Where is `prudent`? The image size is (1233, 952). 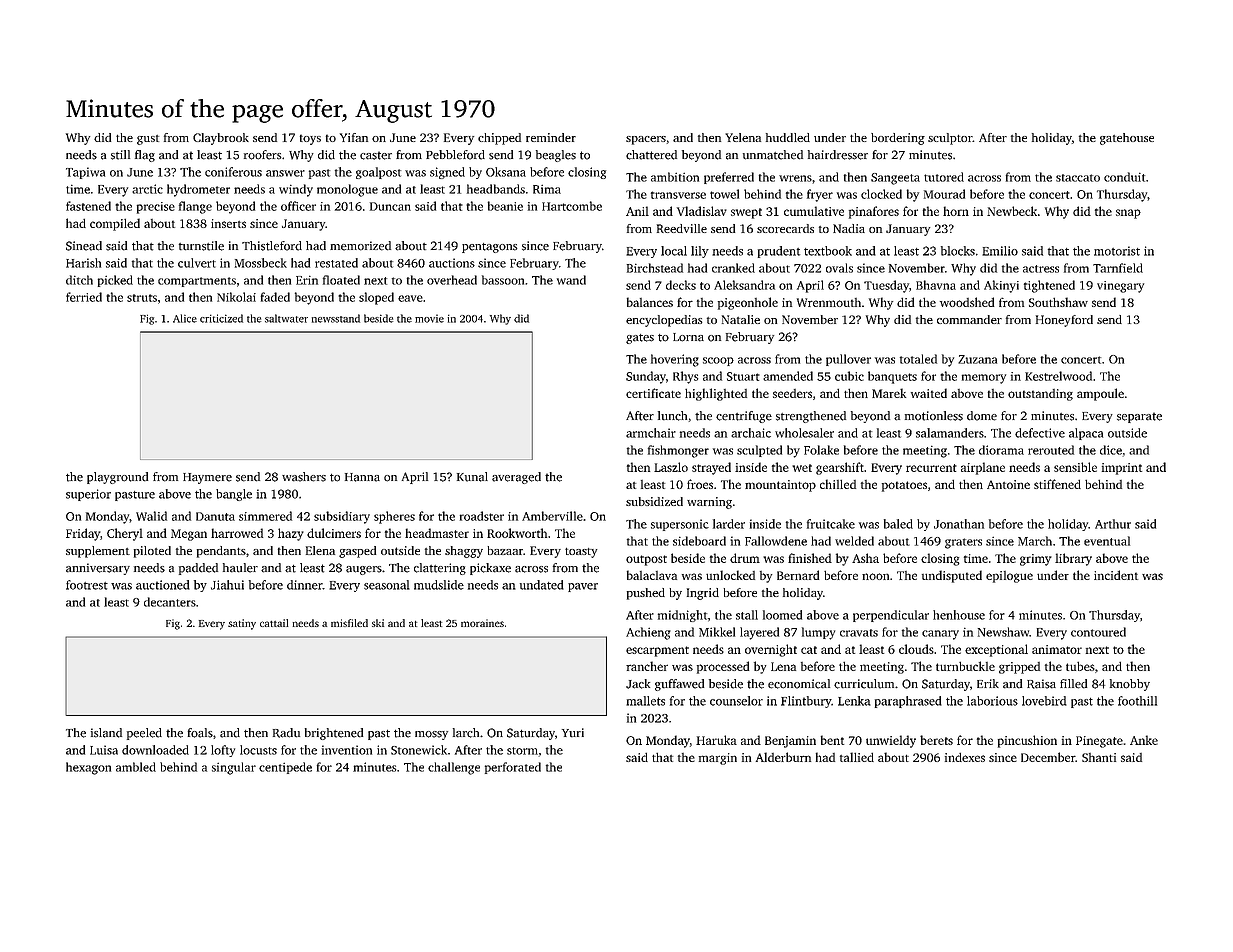
prudent is located at coordinates (779, 252).
